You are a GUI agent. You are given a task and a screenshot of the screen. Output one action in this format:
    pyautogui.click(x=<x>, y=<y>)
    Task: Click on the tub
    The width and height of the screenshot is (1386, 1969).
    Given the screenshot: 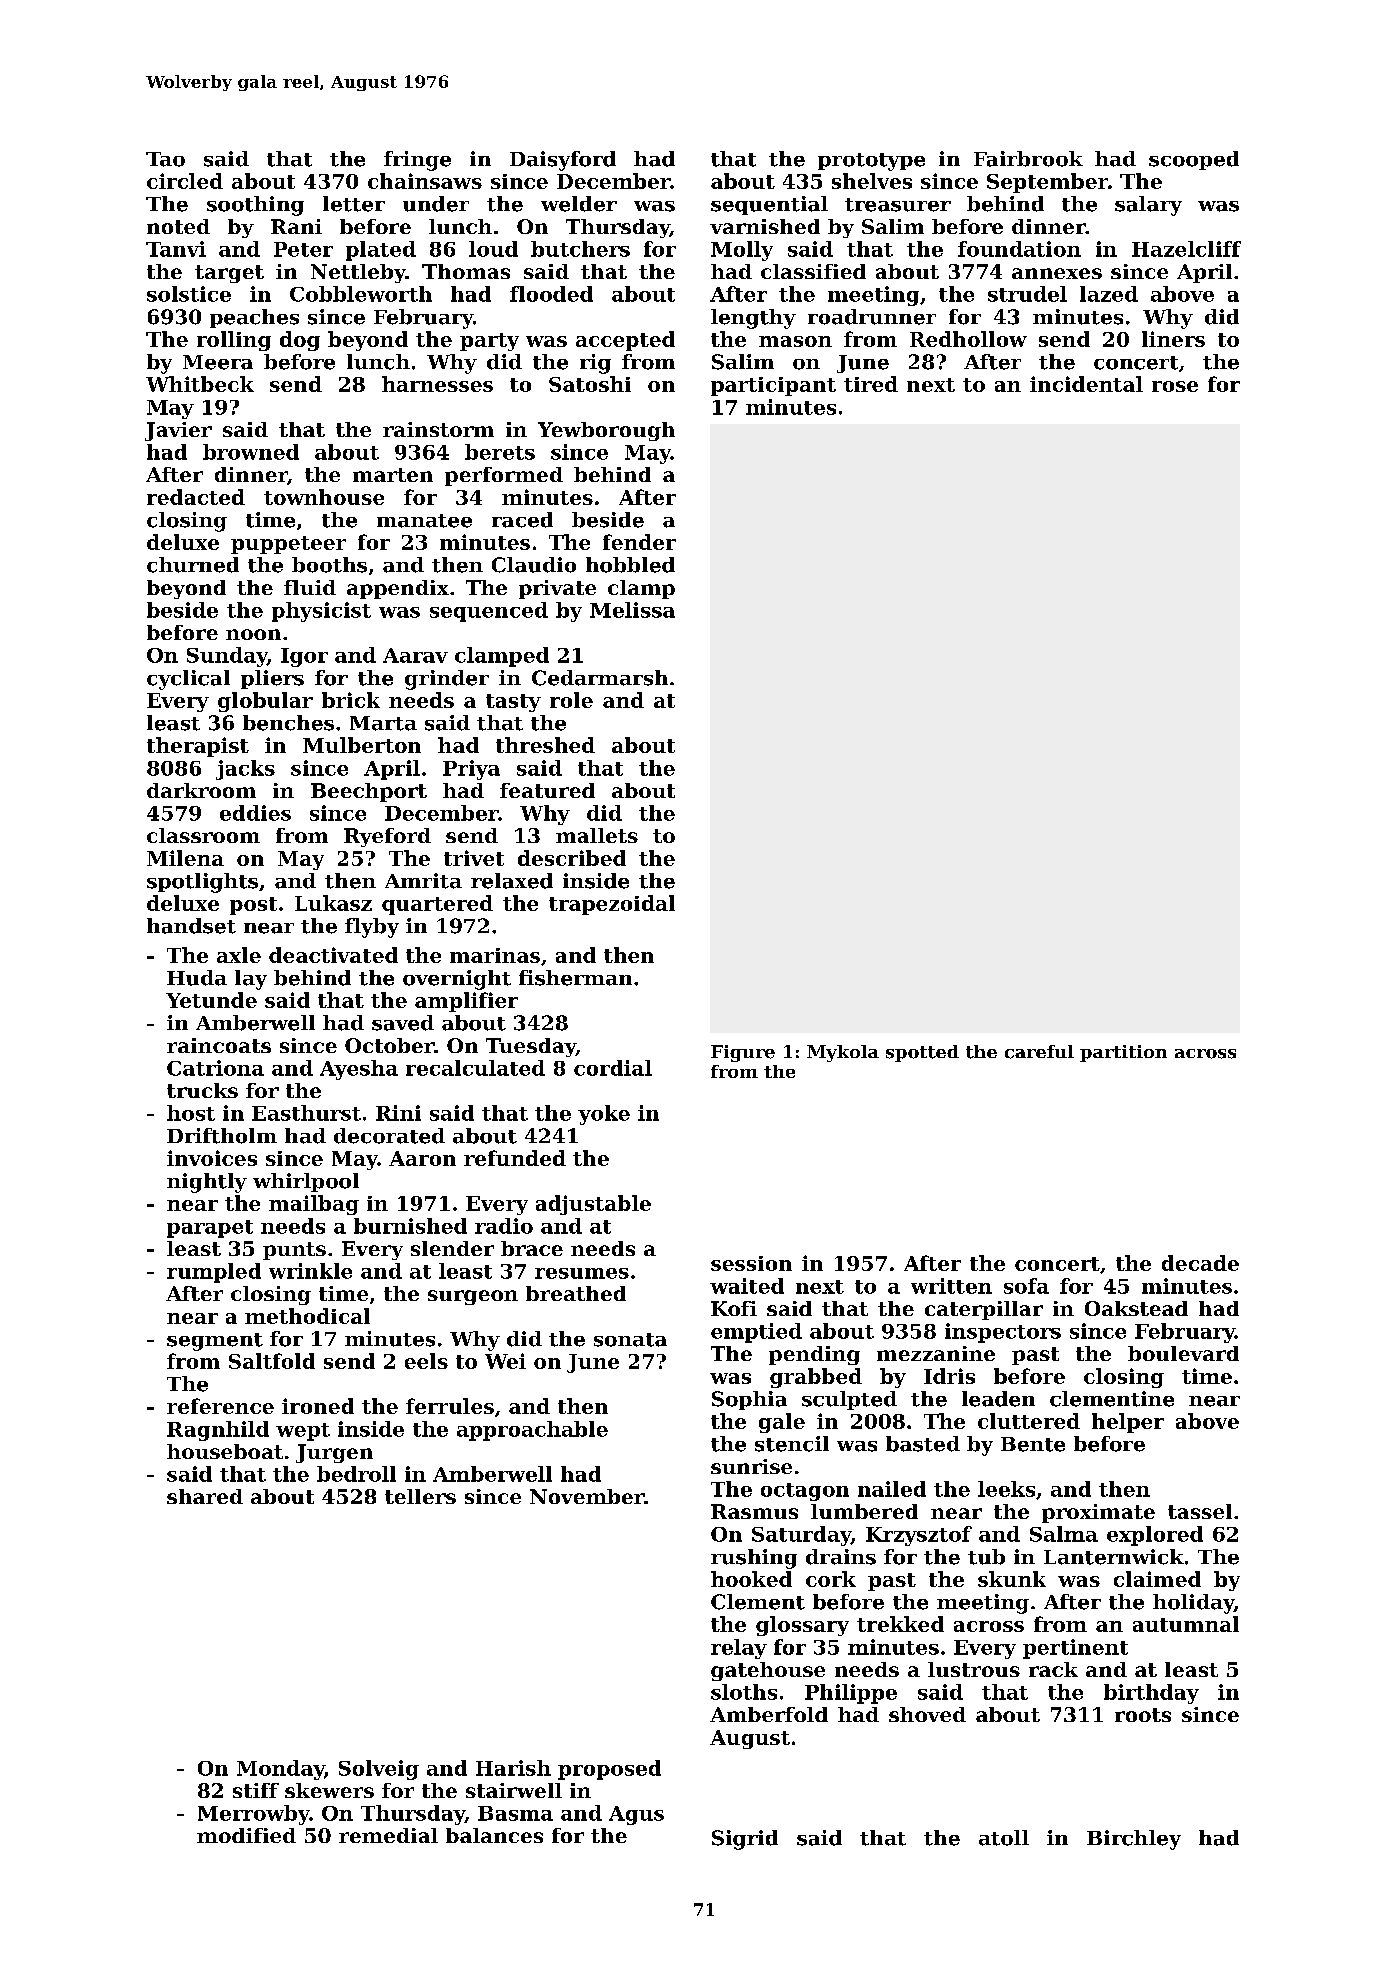 What is the action you would take?
    pyautogui.click(x=986, y=1557)
